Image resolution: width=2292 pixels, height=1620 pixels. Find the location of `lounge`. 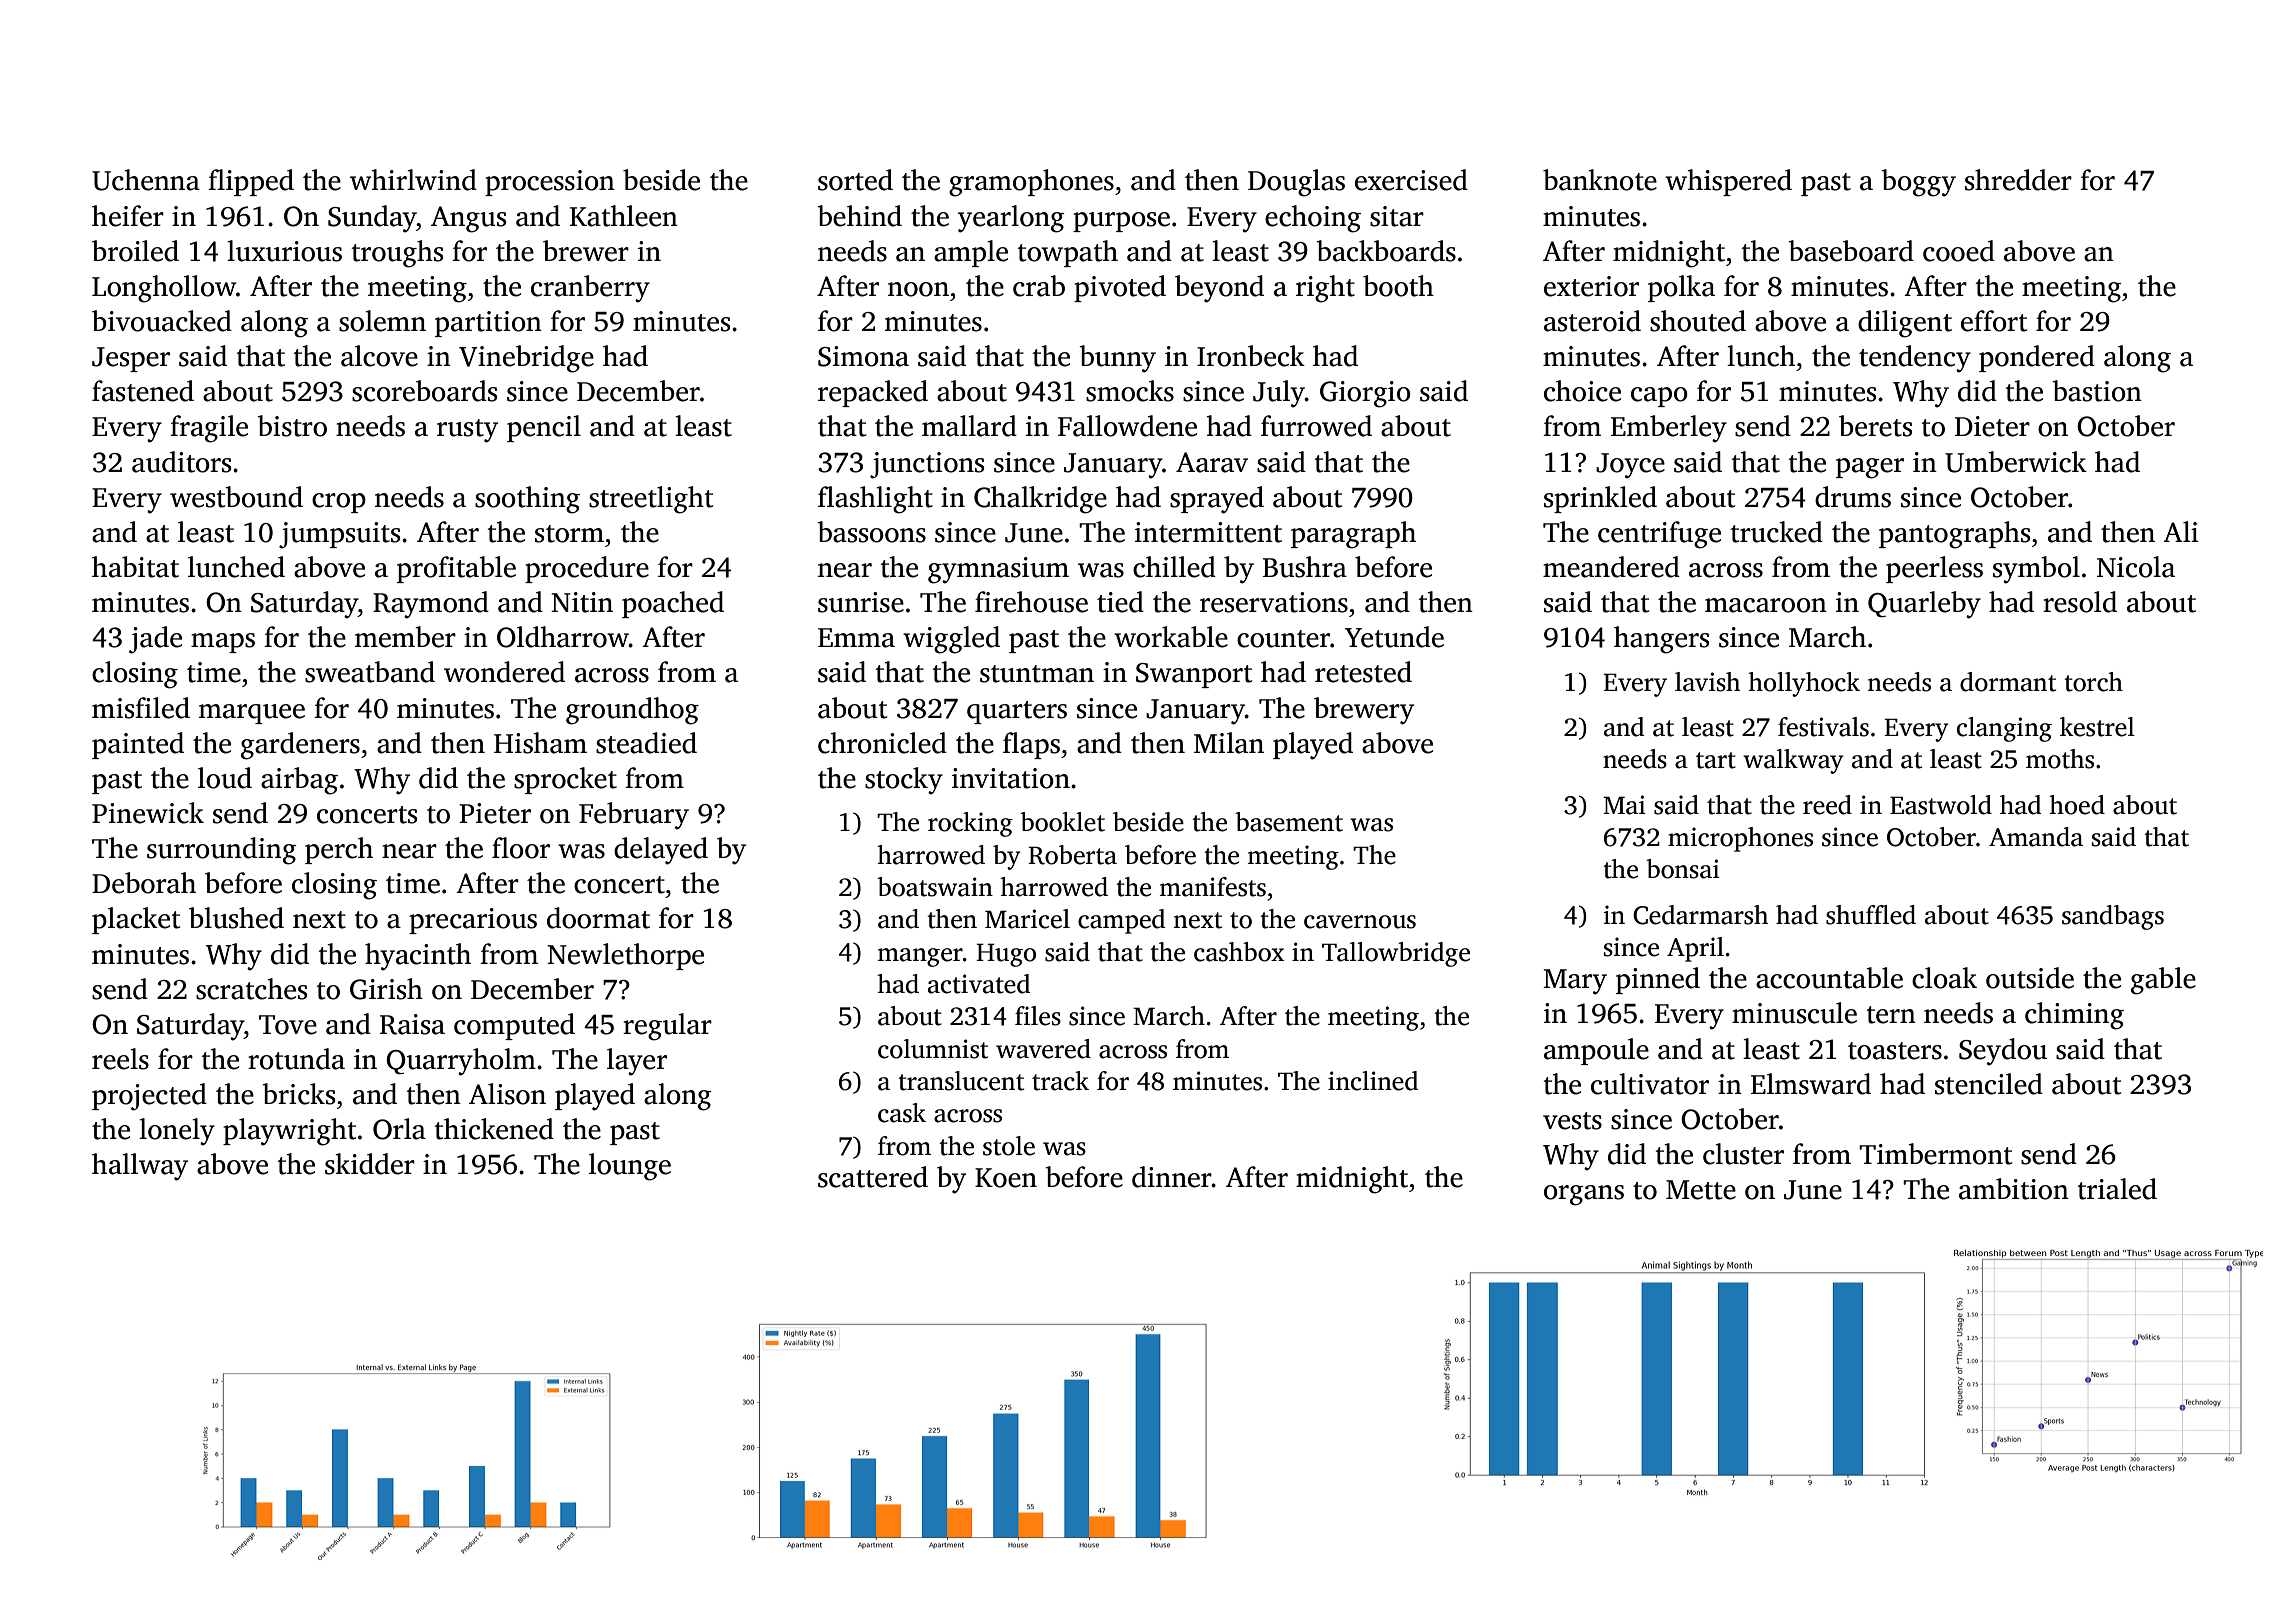

lounge is located at coordinates (630, 1167).
